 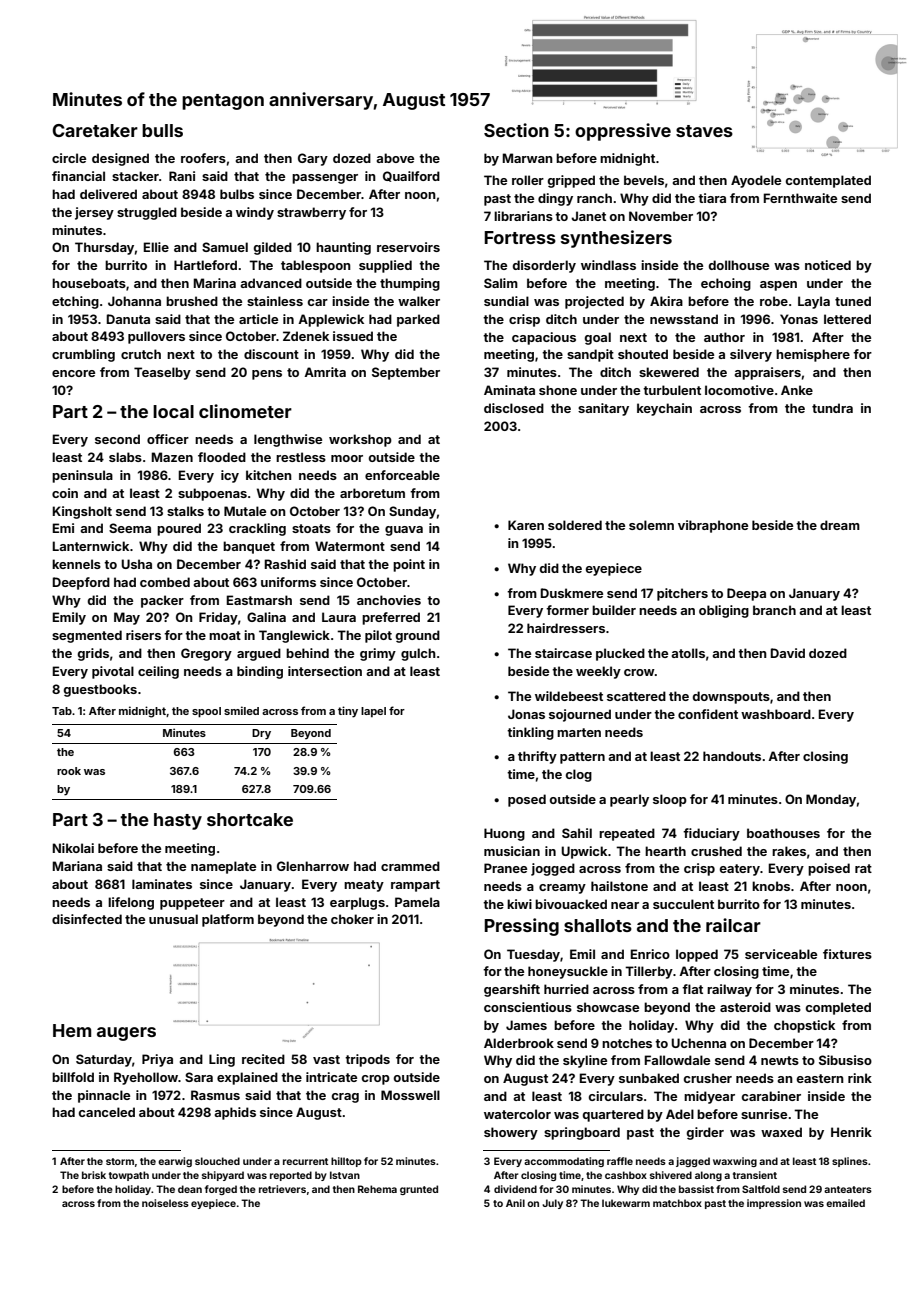 What do you see at coordinates (95, 130) in the screenshot?
I see `Caretaker` at bounding box center [95, 130].
